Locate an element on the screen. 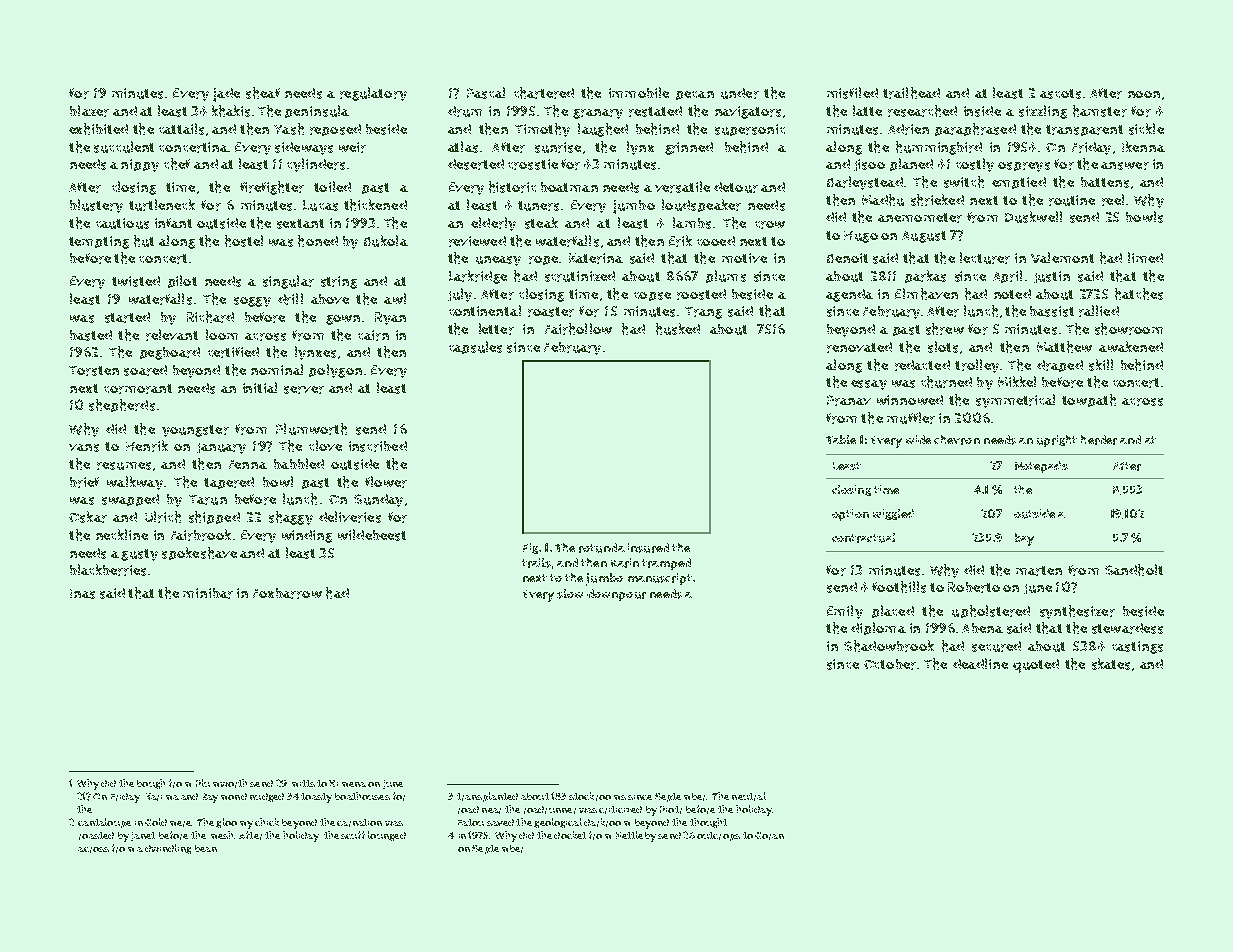 Image resolution: width=1233 pixels, height=952 pixels. tempting is located at coordinates (99, 242).
